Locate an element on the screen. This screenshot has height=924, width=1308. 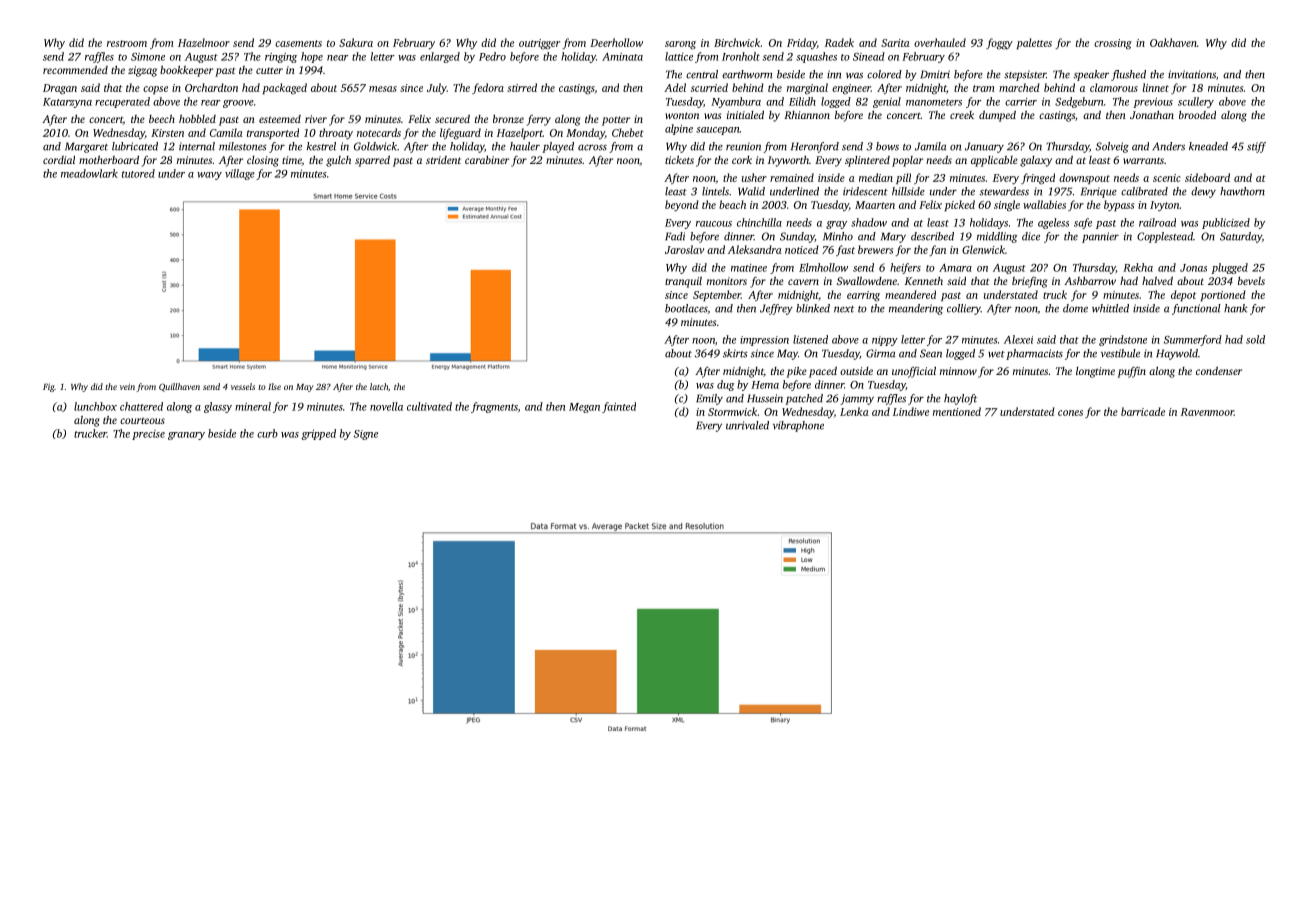
Aleksandra is located at coordinates (755, 249).
